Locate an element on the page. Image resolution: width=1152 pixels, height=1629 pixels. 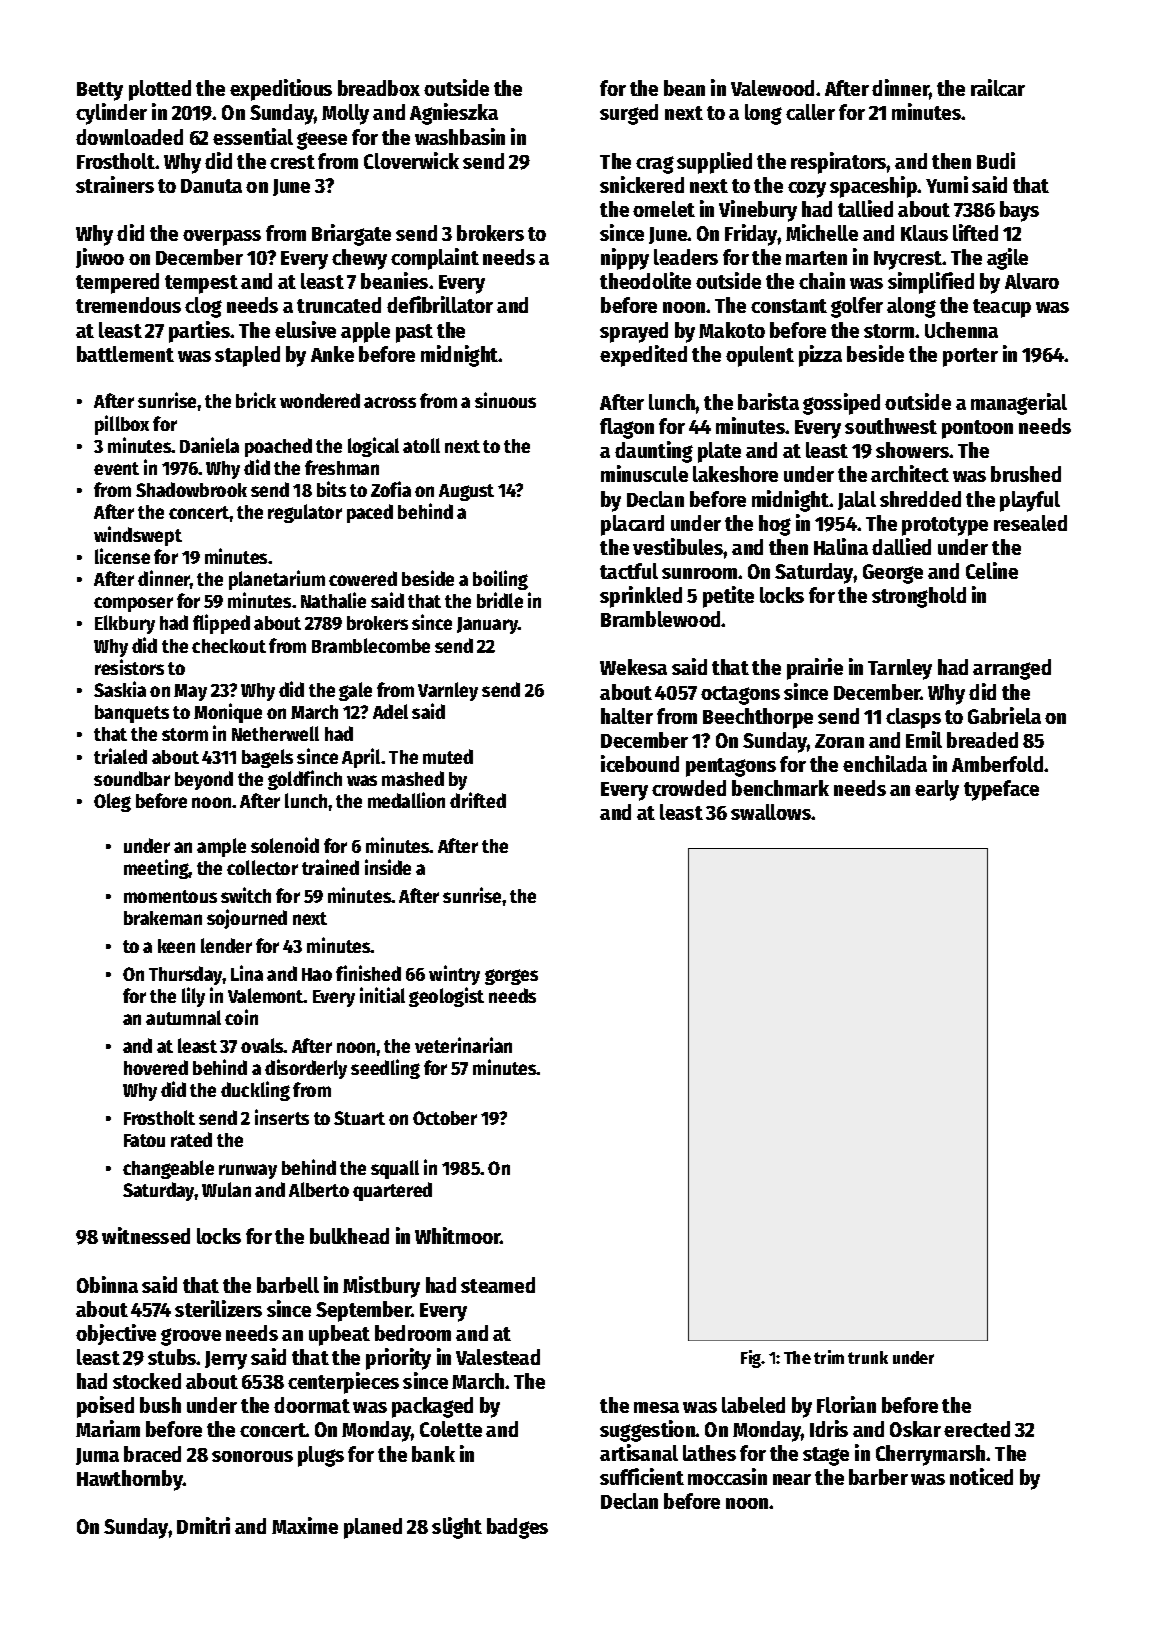
sonorous is located at coordinates (252, 1456).
